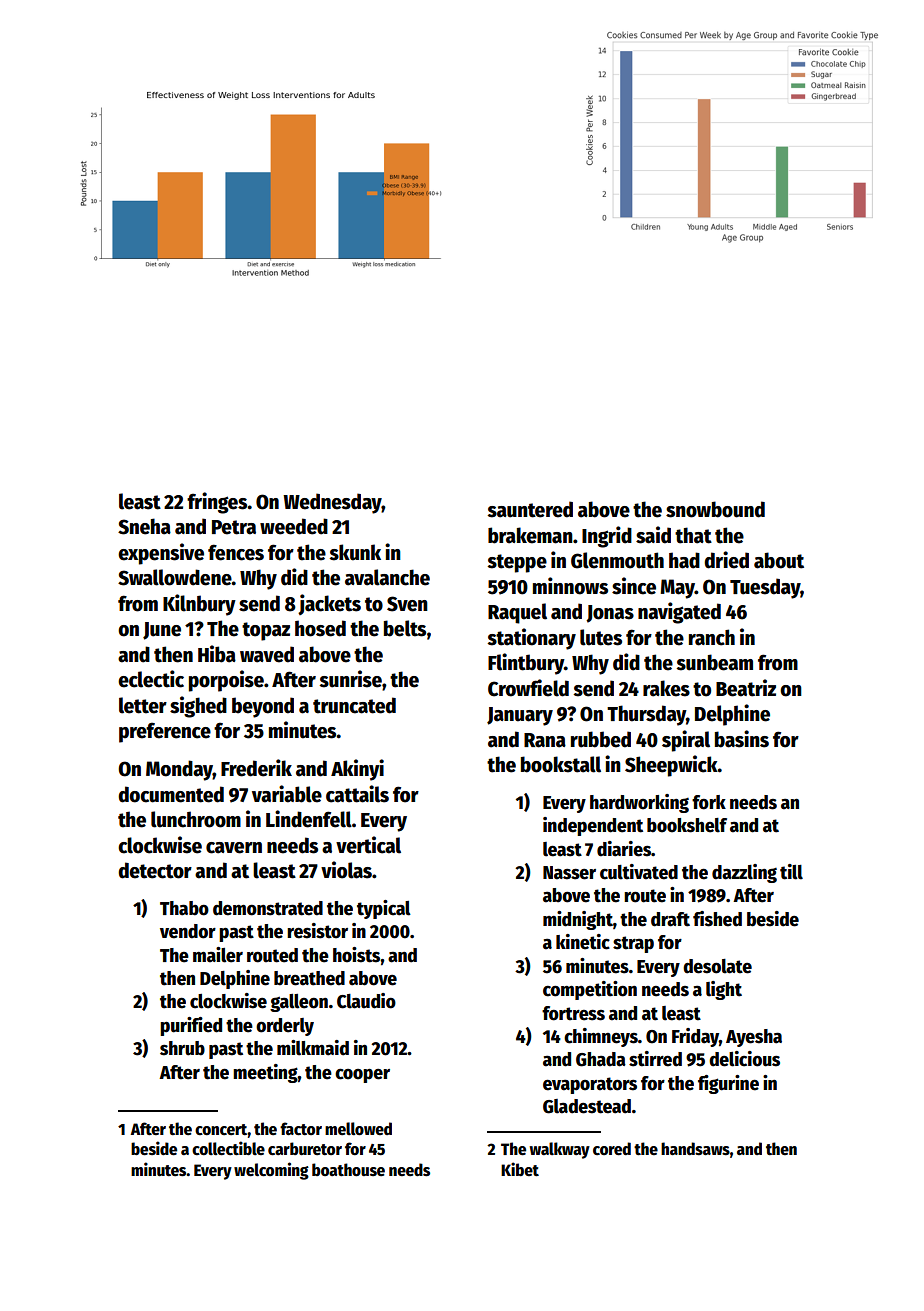 The width and height of the document is (924, 1311). Describe the element at coordinates (561, 764) in the document. I see `bookstall` at that location.
